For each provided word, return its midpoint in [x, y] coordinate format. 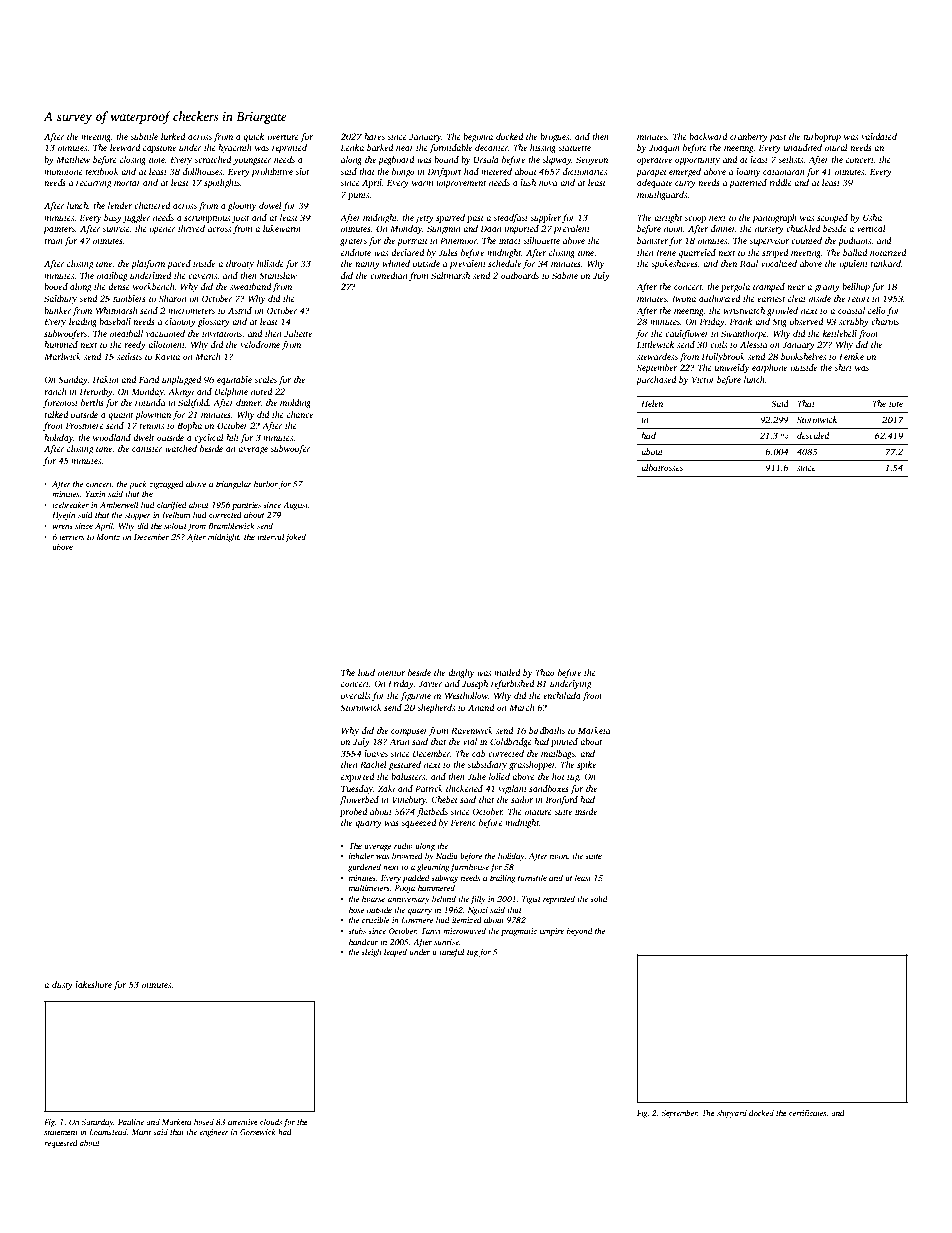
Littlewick [655, 344]
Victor [703, 379]
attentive [243, 1122]
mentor [391, 673]
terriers [71, 537]
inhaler [361, 855]
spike [586, 765]
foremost [60, 403]
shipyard [732, 1114]
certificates [807, 1114]
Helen [652, 403]
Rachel [373, 764]
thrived [191, 228]
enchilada [562, 695]
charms [885, 321]
